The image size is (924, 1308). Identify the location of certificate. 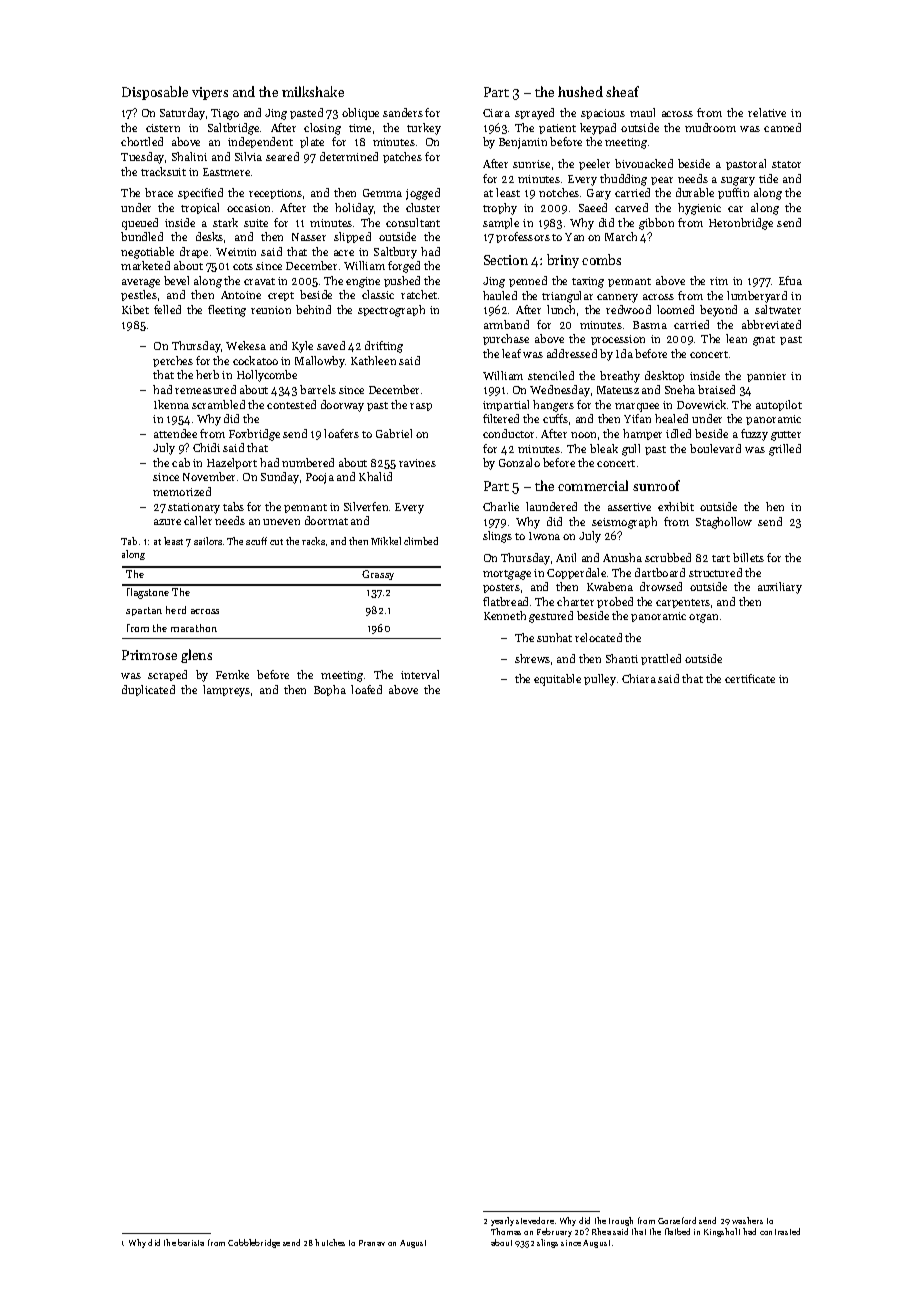
(750, 678).
